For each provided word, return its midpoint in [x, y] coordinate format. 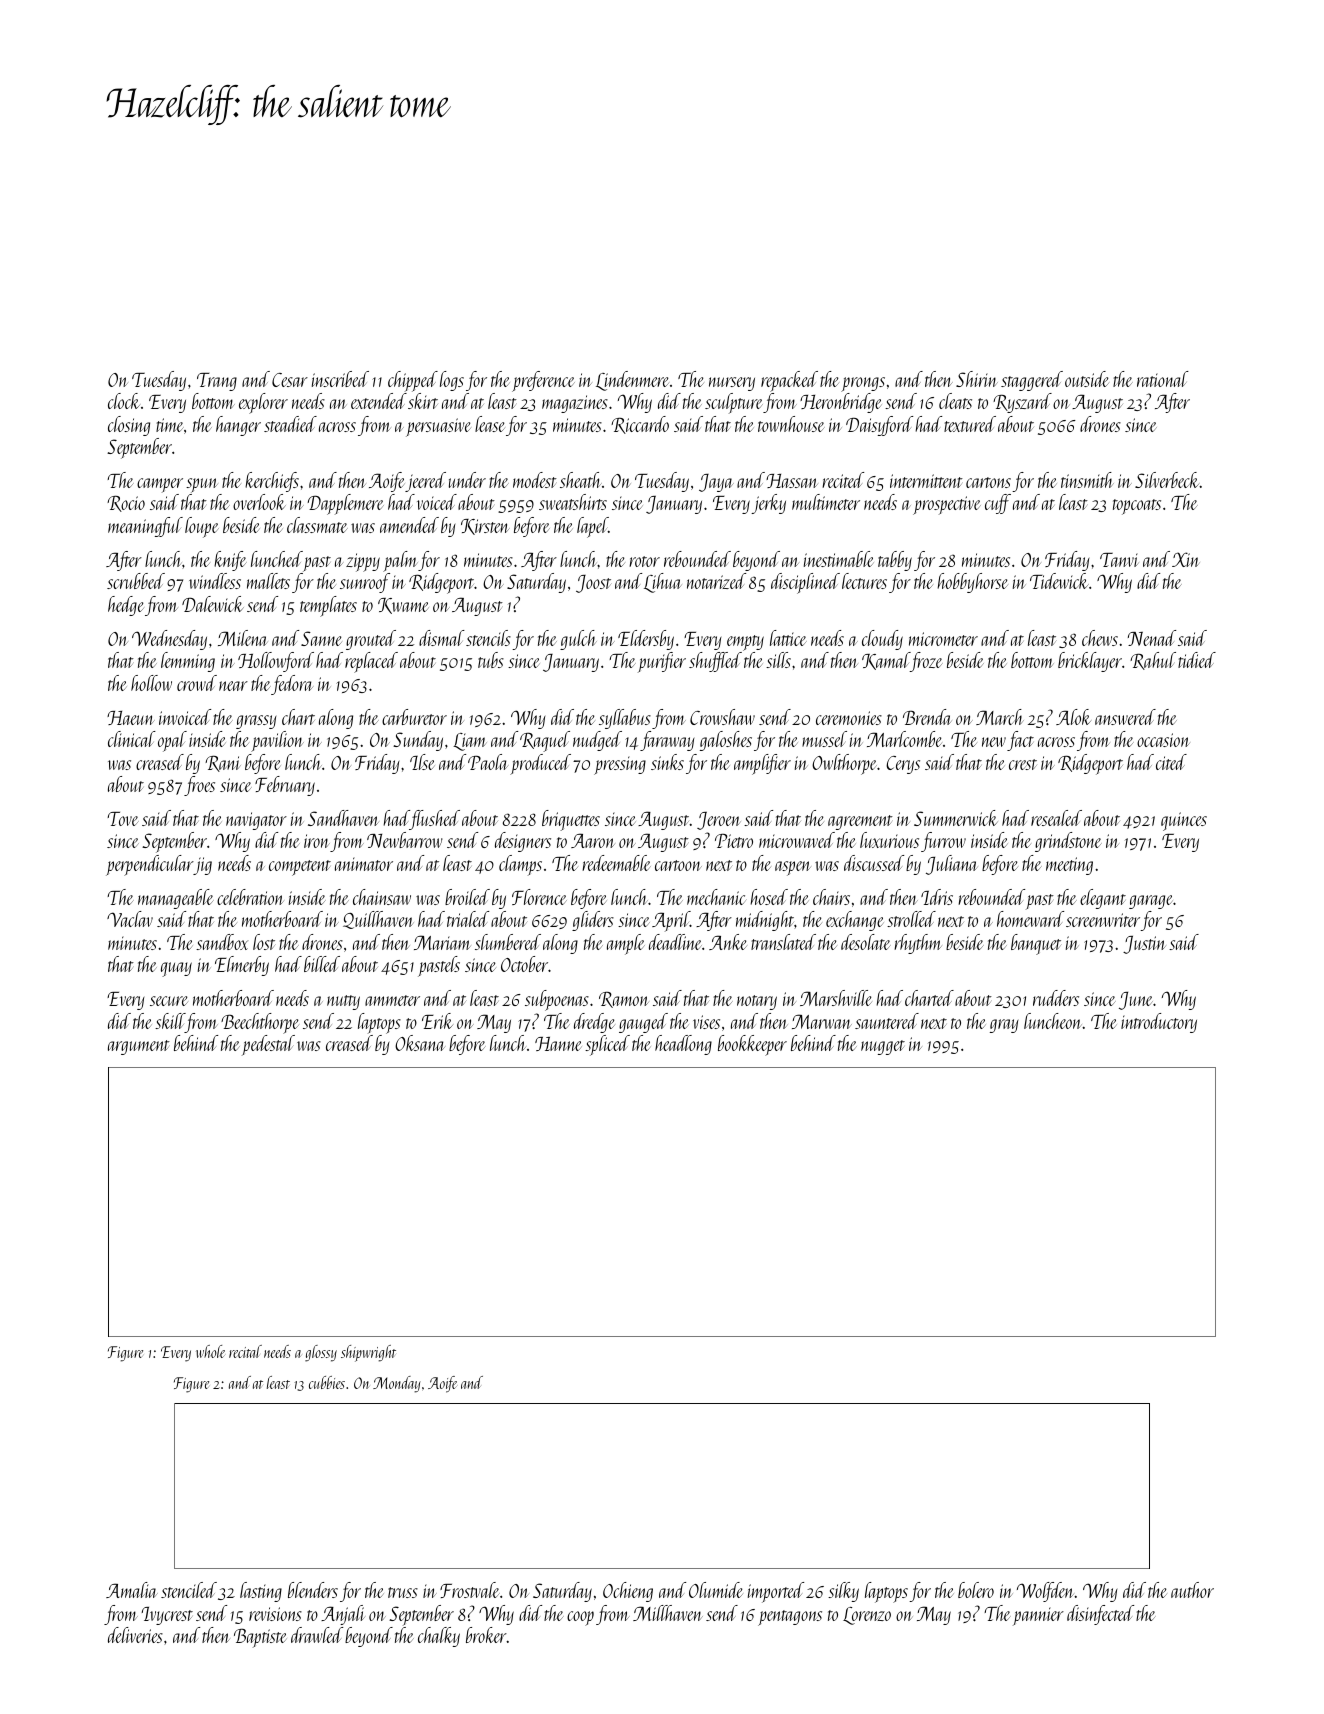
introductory [1159, 1023]
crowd [197, 683]
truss [403, 1592]
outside [1087, 379]
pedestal [268, 1045]
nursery [732, 384]
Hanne [558, 1044]
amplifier [762, 764]
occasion [1163, 740]
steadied [290, 424]
